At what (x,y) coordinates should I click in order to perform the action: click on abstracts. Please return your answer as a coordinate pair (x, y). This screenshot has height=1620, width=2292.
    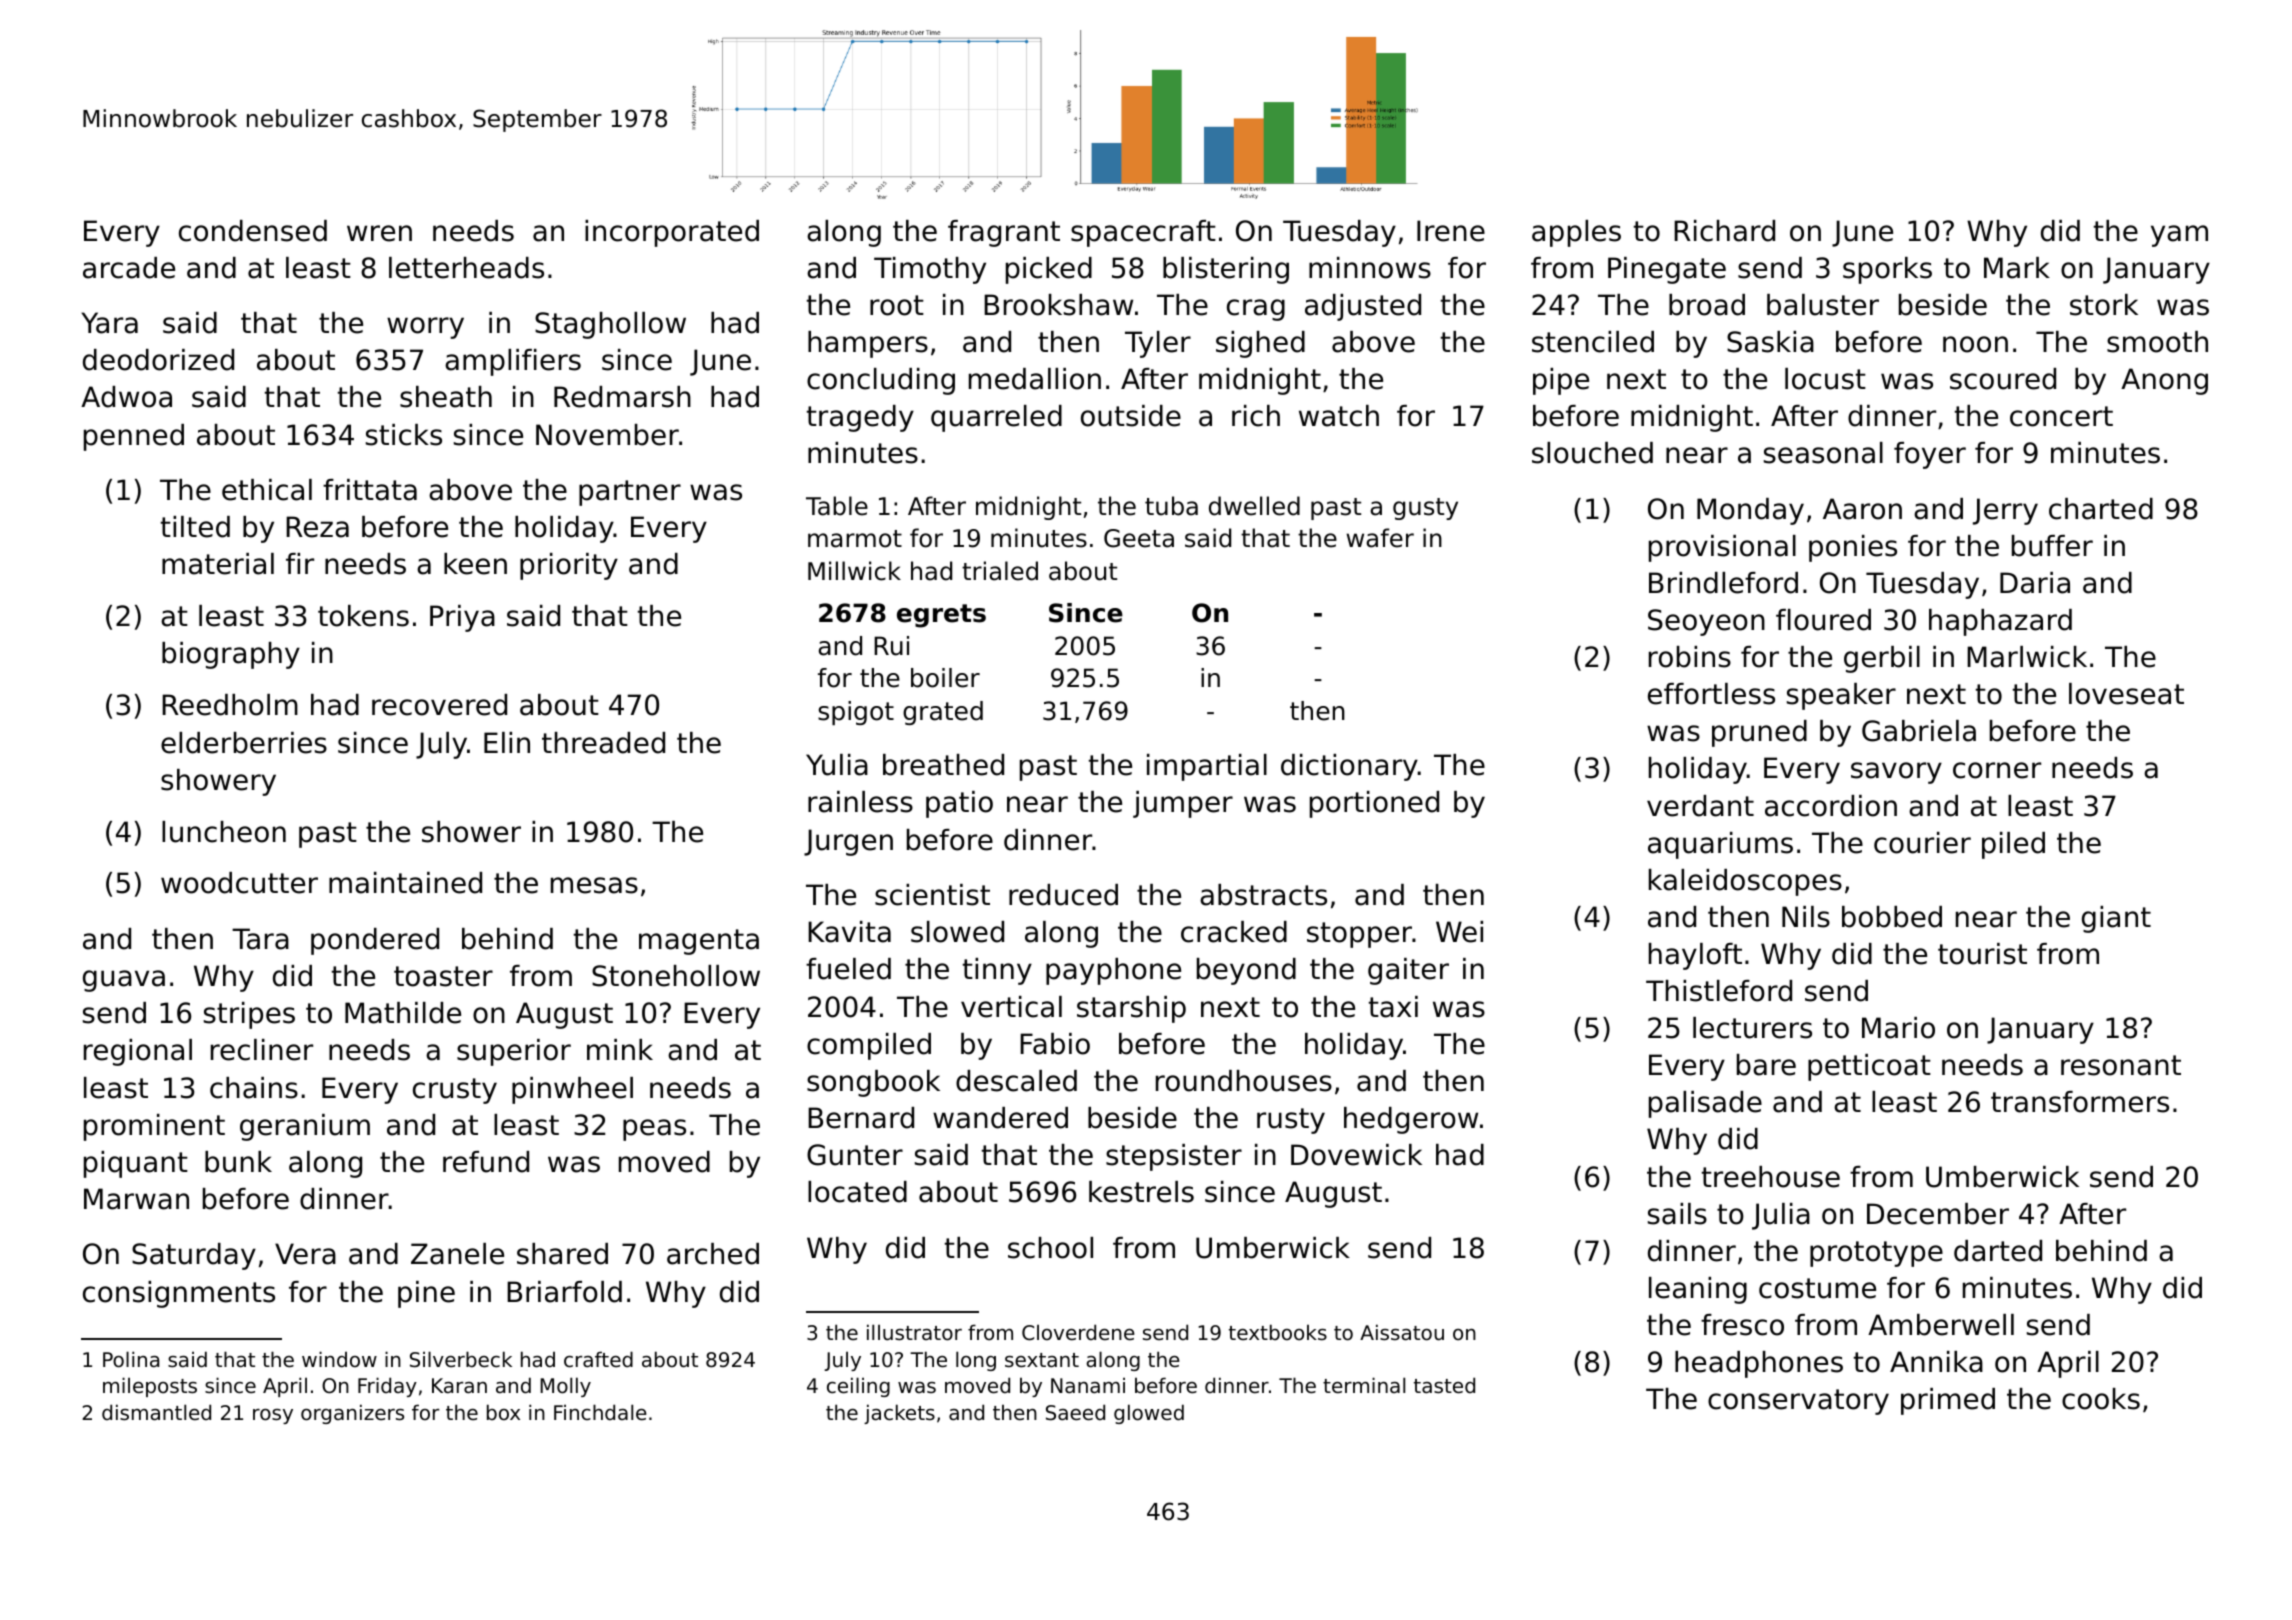
    Looking at the image, I should click on (1263, 895).
